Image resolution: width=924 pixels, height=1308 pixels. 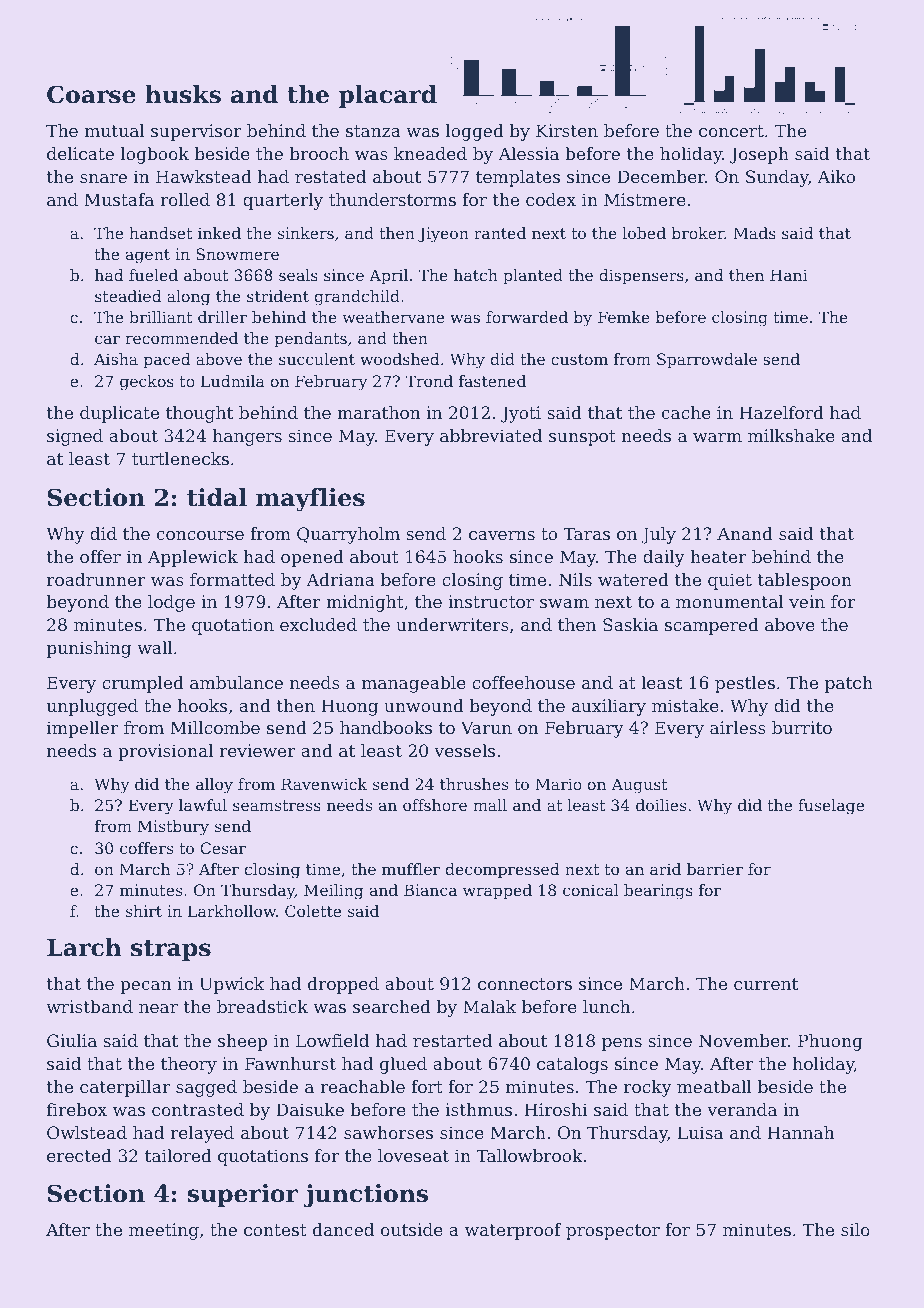 What do you see at coordinates (388, 96) in the screenshot?
I see `placard` at bounding box center [388, 96].
